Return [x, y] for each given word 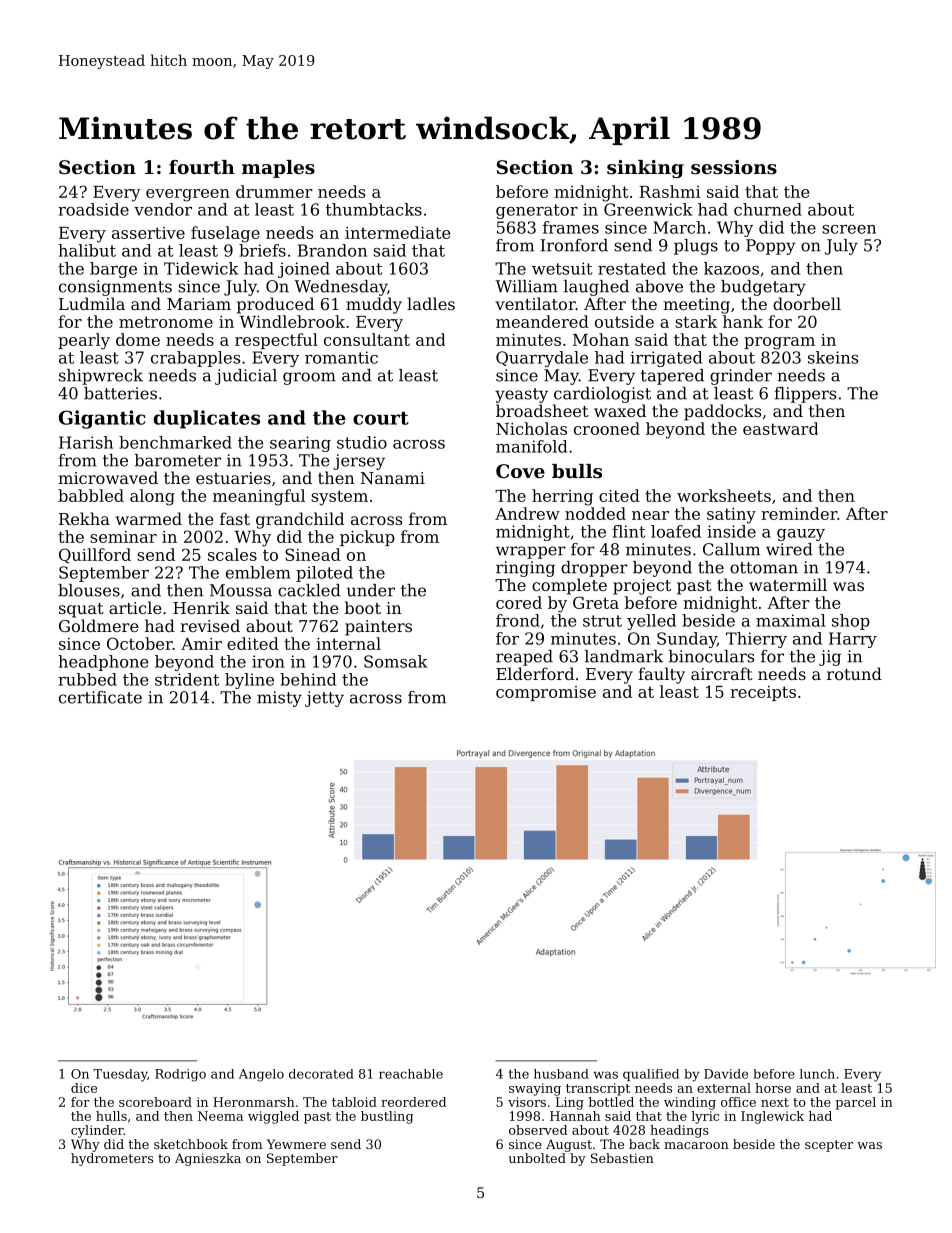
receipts [763, 693]
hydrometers [112, 1159]
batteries [120, 393]
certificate [100, 697]
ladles [431, 303]
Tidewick [201, 268]
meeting [696, 306]
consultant [367, 339]
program [779, 343]
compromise [546, 693]
